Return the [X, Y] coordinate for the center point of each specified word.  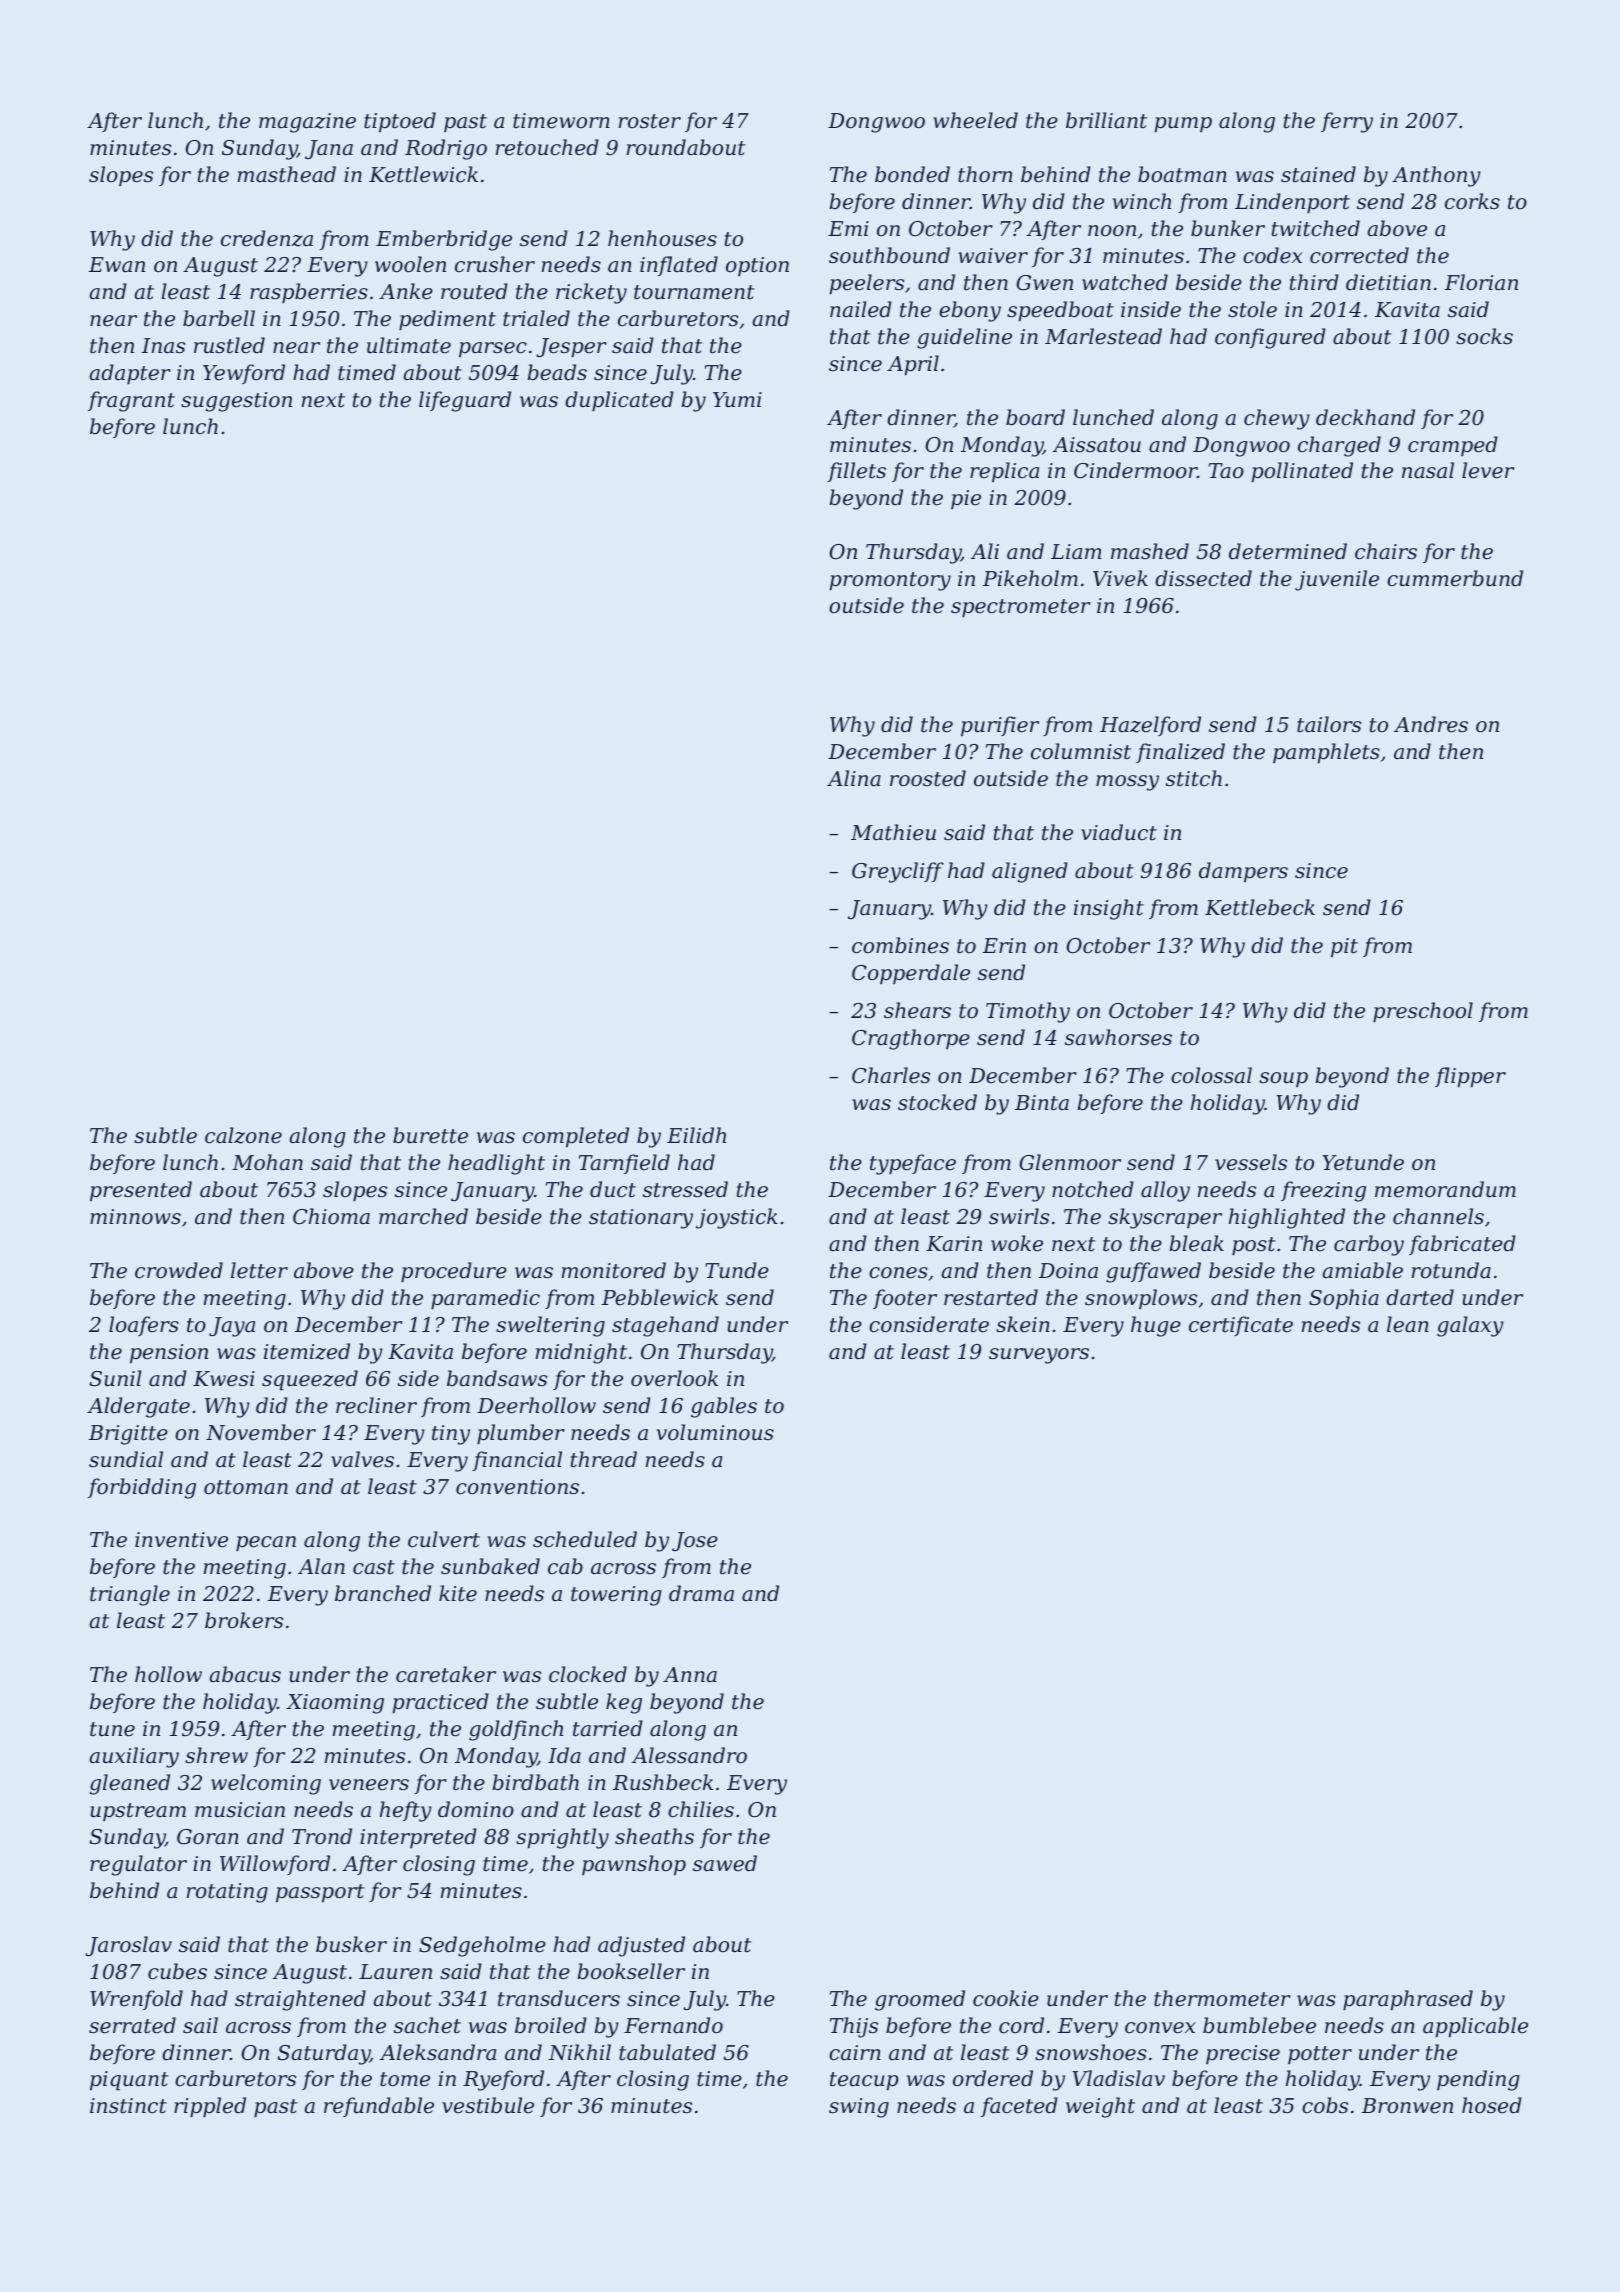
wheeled [975, 120]
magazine [307, 123]
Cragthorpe [911, 1039]
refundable [379, 2107]
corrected [1359, 255]
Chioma [331, 1216]
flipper [1470, 1077]
